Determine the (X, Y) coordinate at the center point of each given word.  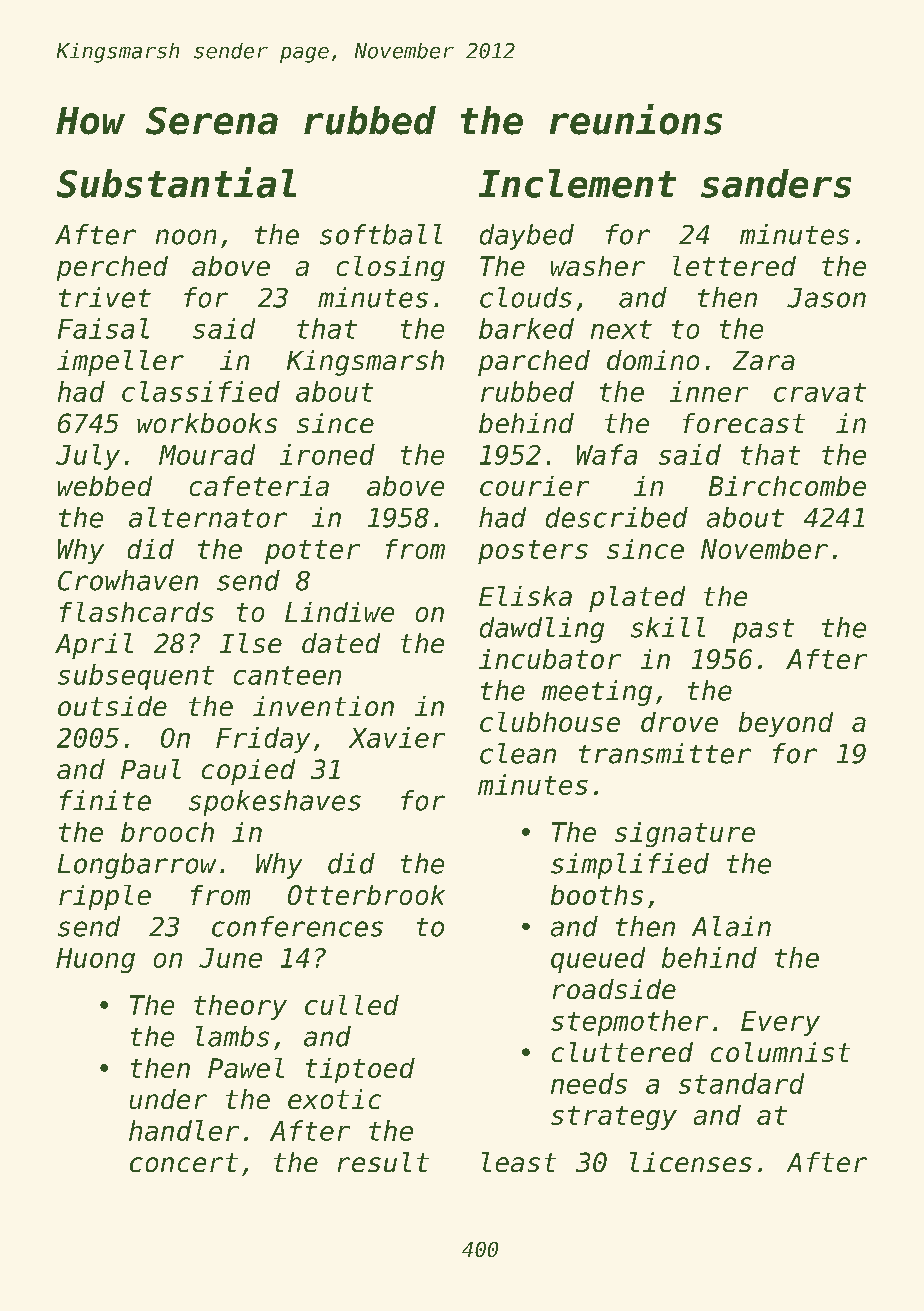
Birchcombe (787, 486)
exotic (334, 1099)
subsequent (136, 677)
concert (184, 1162)
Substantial (176, 182)
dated (341, 643)
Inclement (577, 183)
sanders (776, 183)
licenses (691, 1162)
